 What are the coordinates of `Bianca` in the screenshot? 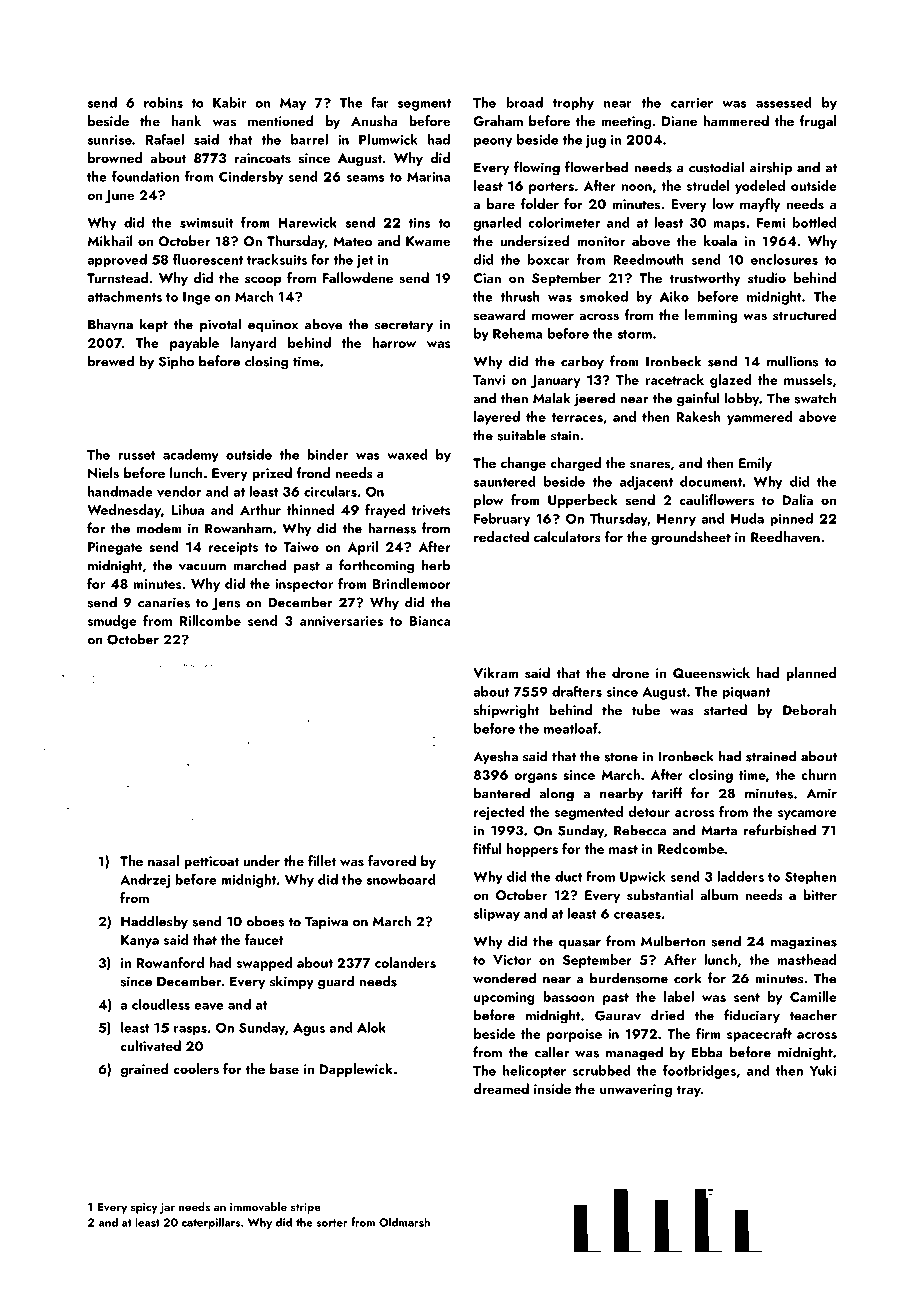 It's located at (430, 621).
